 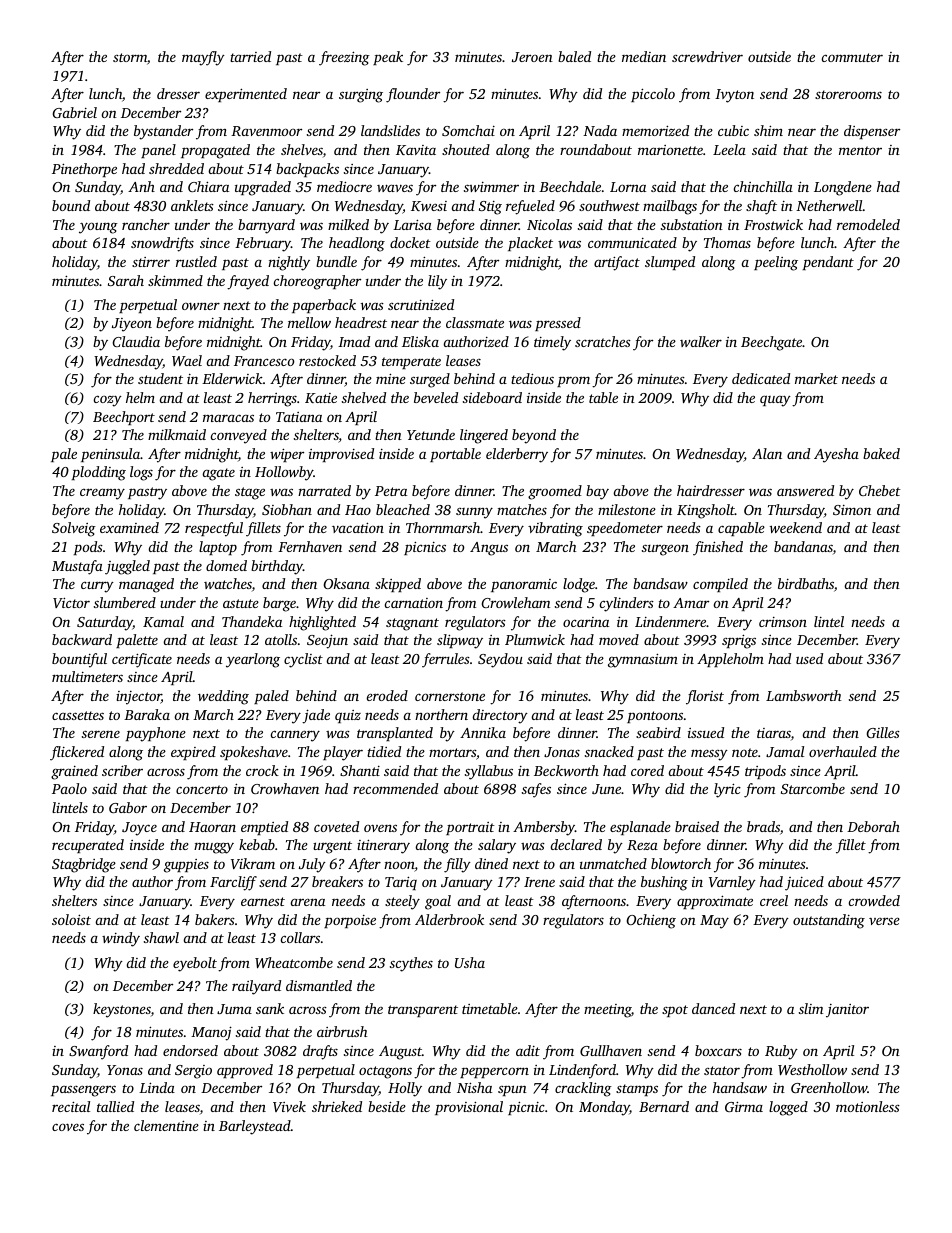 I want to click on storerooms, so click(x=848, y=94).
